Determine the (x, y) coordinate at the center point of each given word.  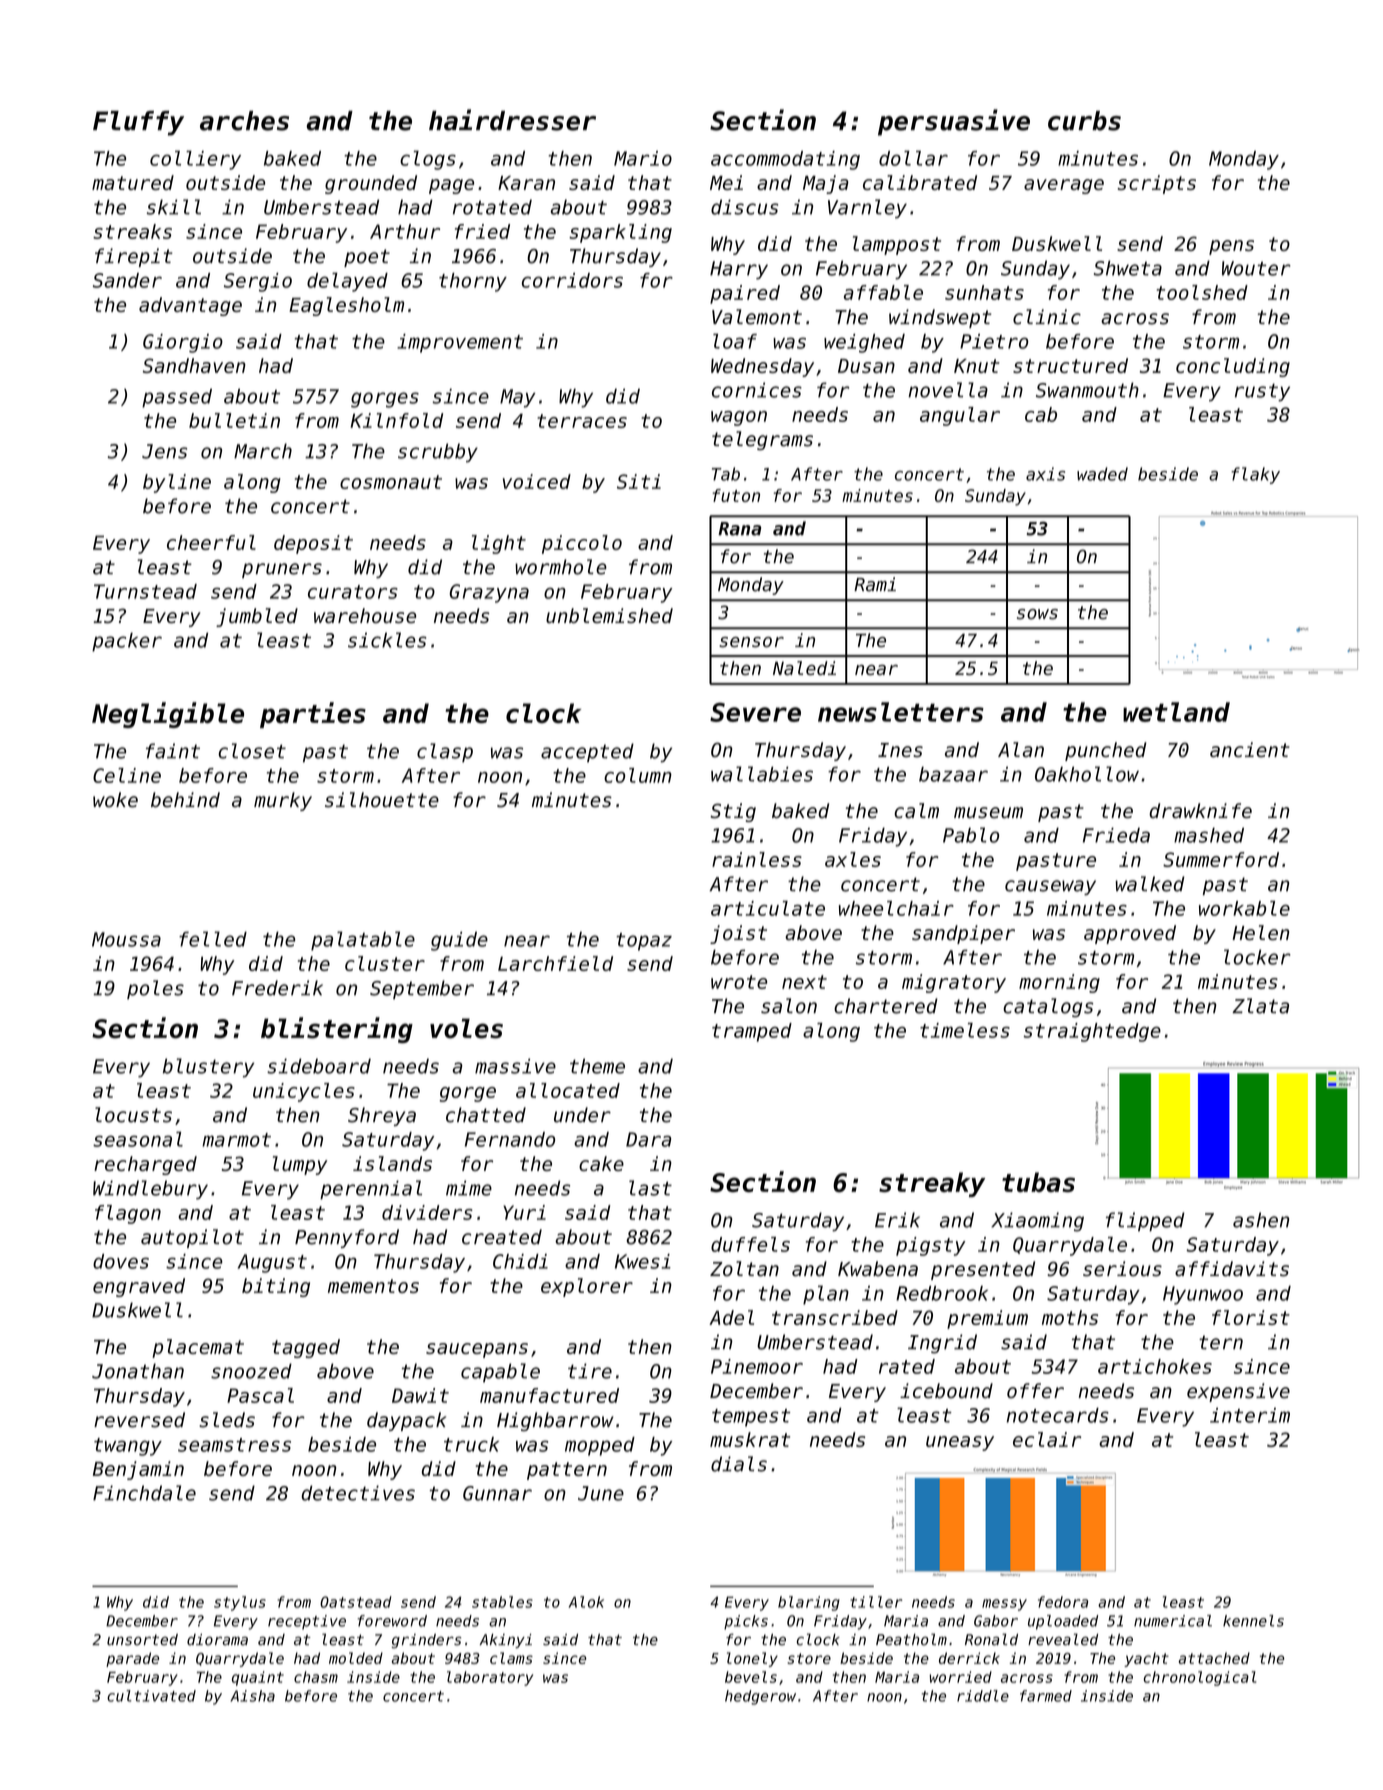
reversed (139, 1420)
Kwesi (643, 1261)
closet (252, 751)
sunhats (984, 292)
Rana (739, 529)
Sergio (258, 282)
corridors (572, 280)
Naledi (804, 668)
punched (1105, 751)
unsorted (142, 1640)
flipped (1145, 1221)
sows (1037, 614)
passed (177, 398)
